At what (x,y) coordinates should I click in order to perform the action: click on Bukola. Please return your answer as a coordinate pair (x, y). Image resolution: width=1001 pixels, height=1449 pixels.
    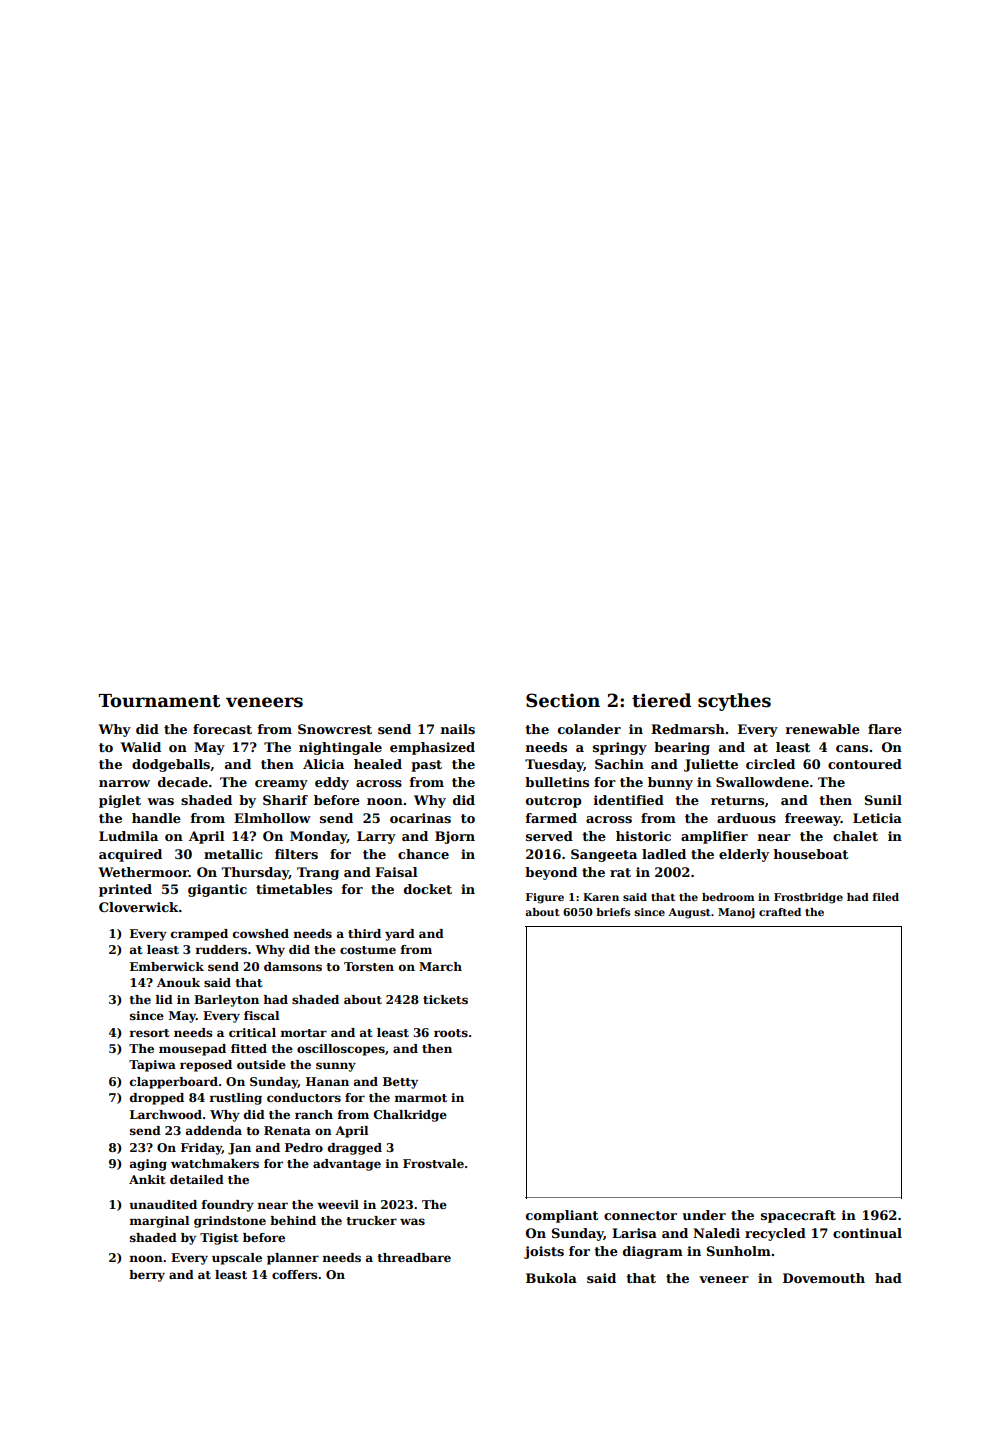
    Looking at the image, I should click on (551, 1278).
